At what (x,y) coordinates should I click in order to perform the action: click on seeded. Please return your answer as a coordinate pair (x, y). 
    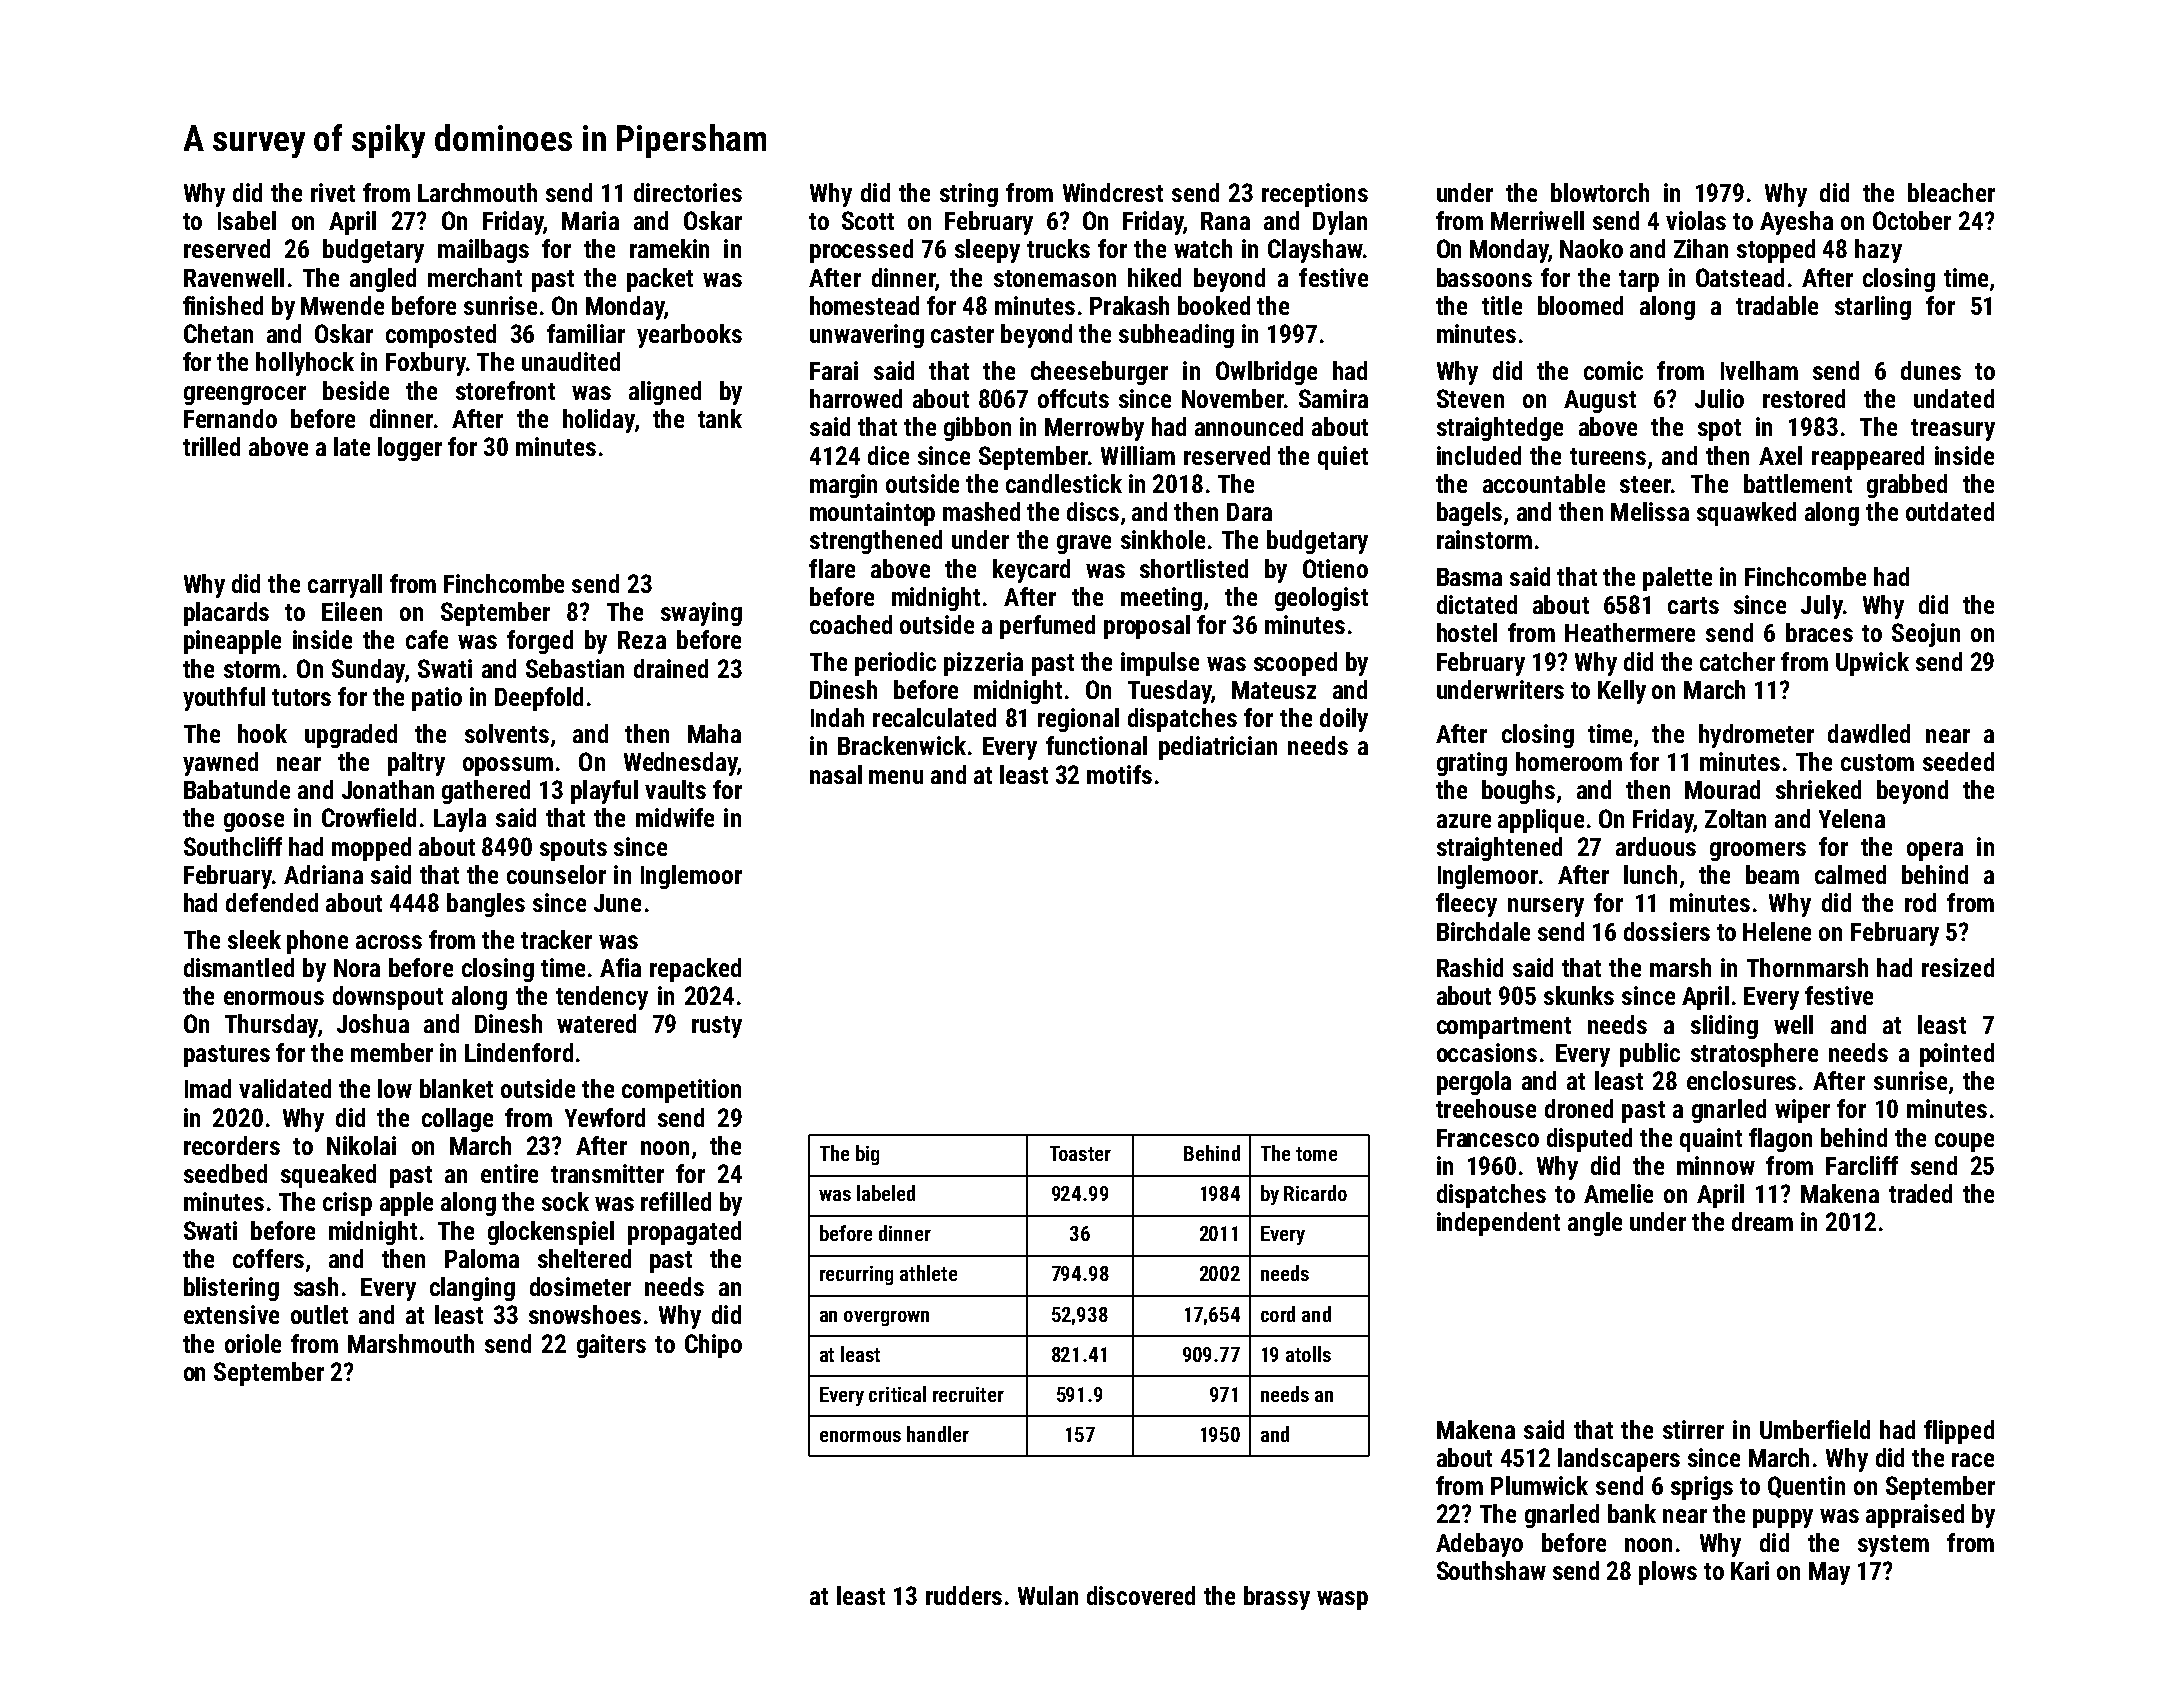
    Looking at the image, I should click on (1958, 761).
